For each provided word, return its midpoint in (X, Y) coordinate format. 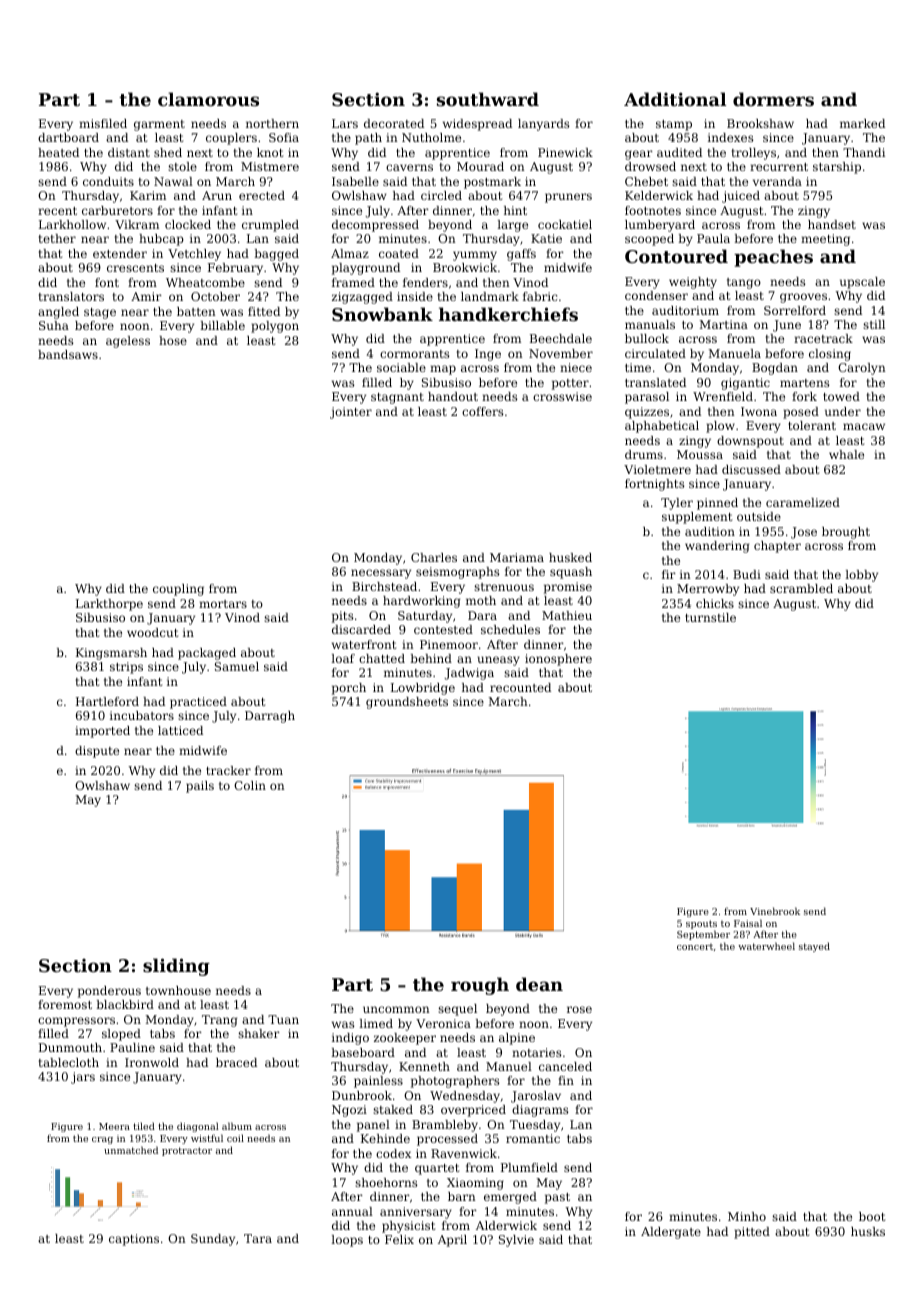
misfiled (103, 123)
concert (695, 946)
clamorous (208, 99)
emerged (510, 1198)
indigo (350, 1039)
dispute (97, 752)
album (237, 1126)
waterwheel (766, 946)
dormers (773, 99)
